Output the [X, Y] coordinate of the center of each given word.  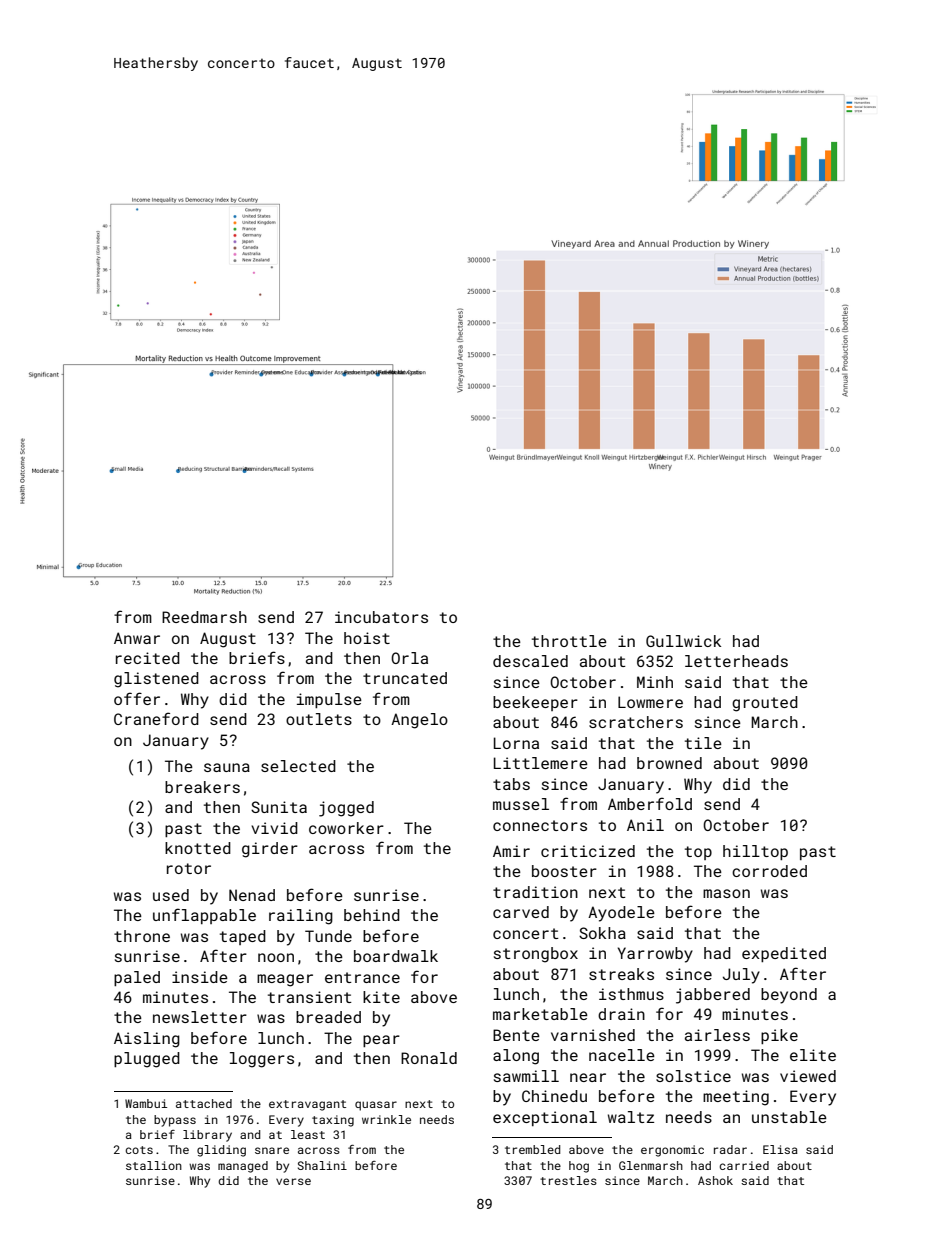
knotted [198, 848]
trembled [532, 1149]
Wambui [146, 1103]
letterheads [736, 661]
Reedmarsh [204, 617]
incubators [381, 617]
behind [372, 915]
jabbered [713, 996]
